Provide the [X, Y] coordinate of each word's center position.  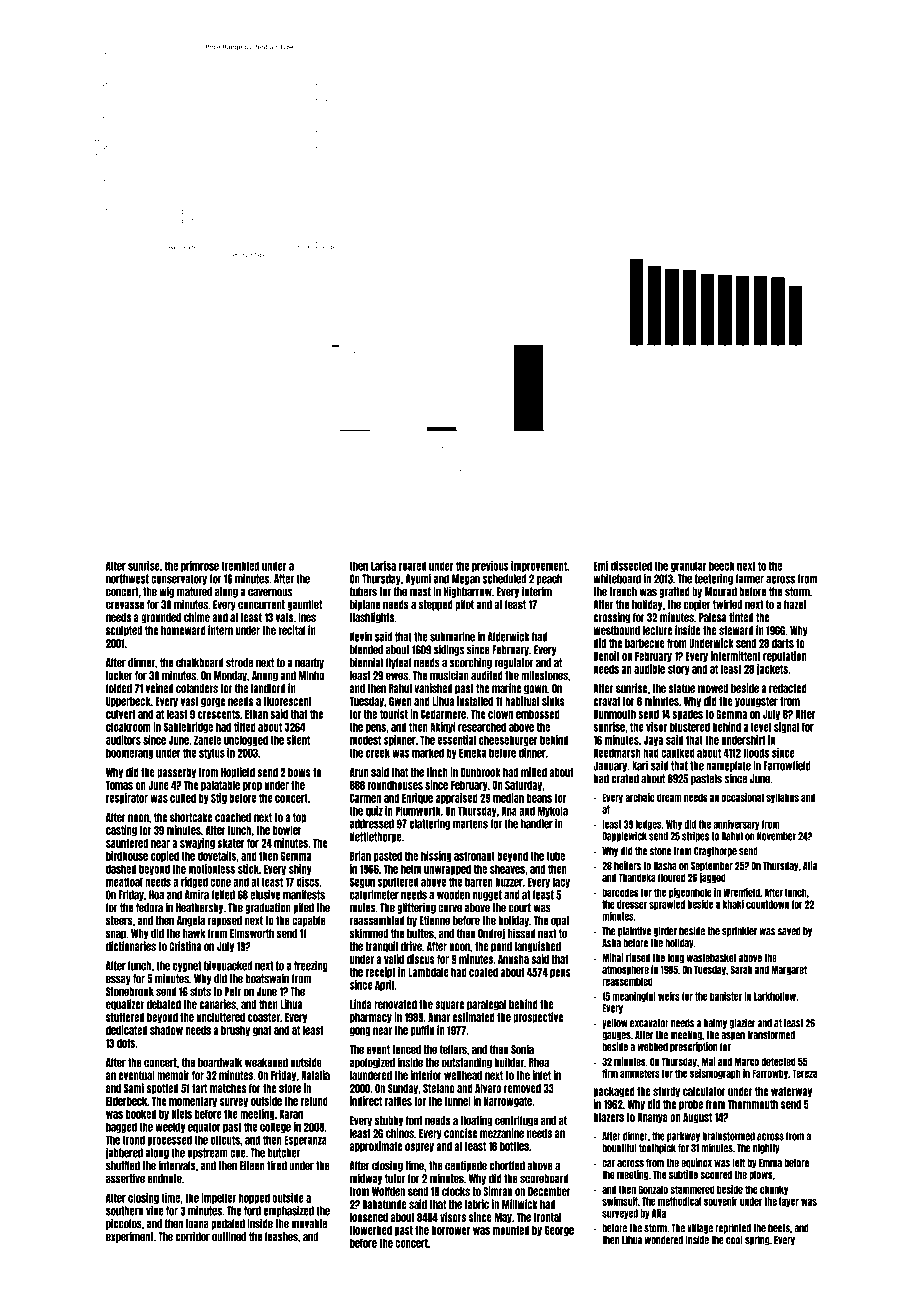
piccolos [124, 1224]
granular [689, 566]
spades [687, 715]
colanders [197, 688]
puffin [423, 1031]
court [520, 908]
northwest [127, 579]
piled [303, 908]
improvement [539, 566]
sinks [553, 701]
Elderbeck [126, 1101]
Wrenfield [741, 892]
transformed [771, 1035]
